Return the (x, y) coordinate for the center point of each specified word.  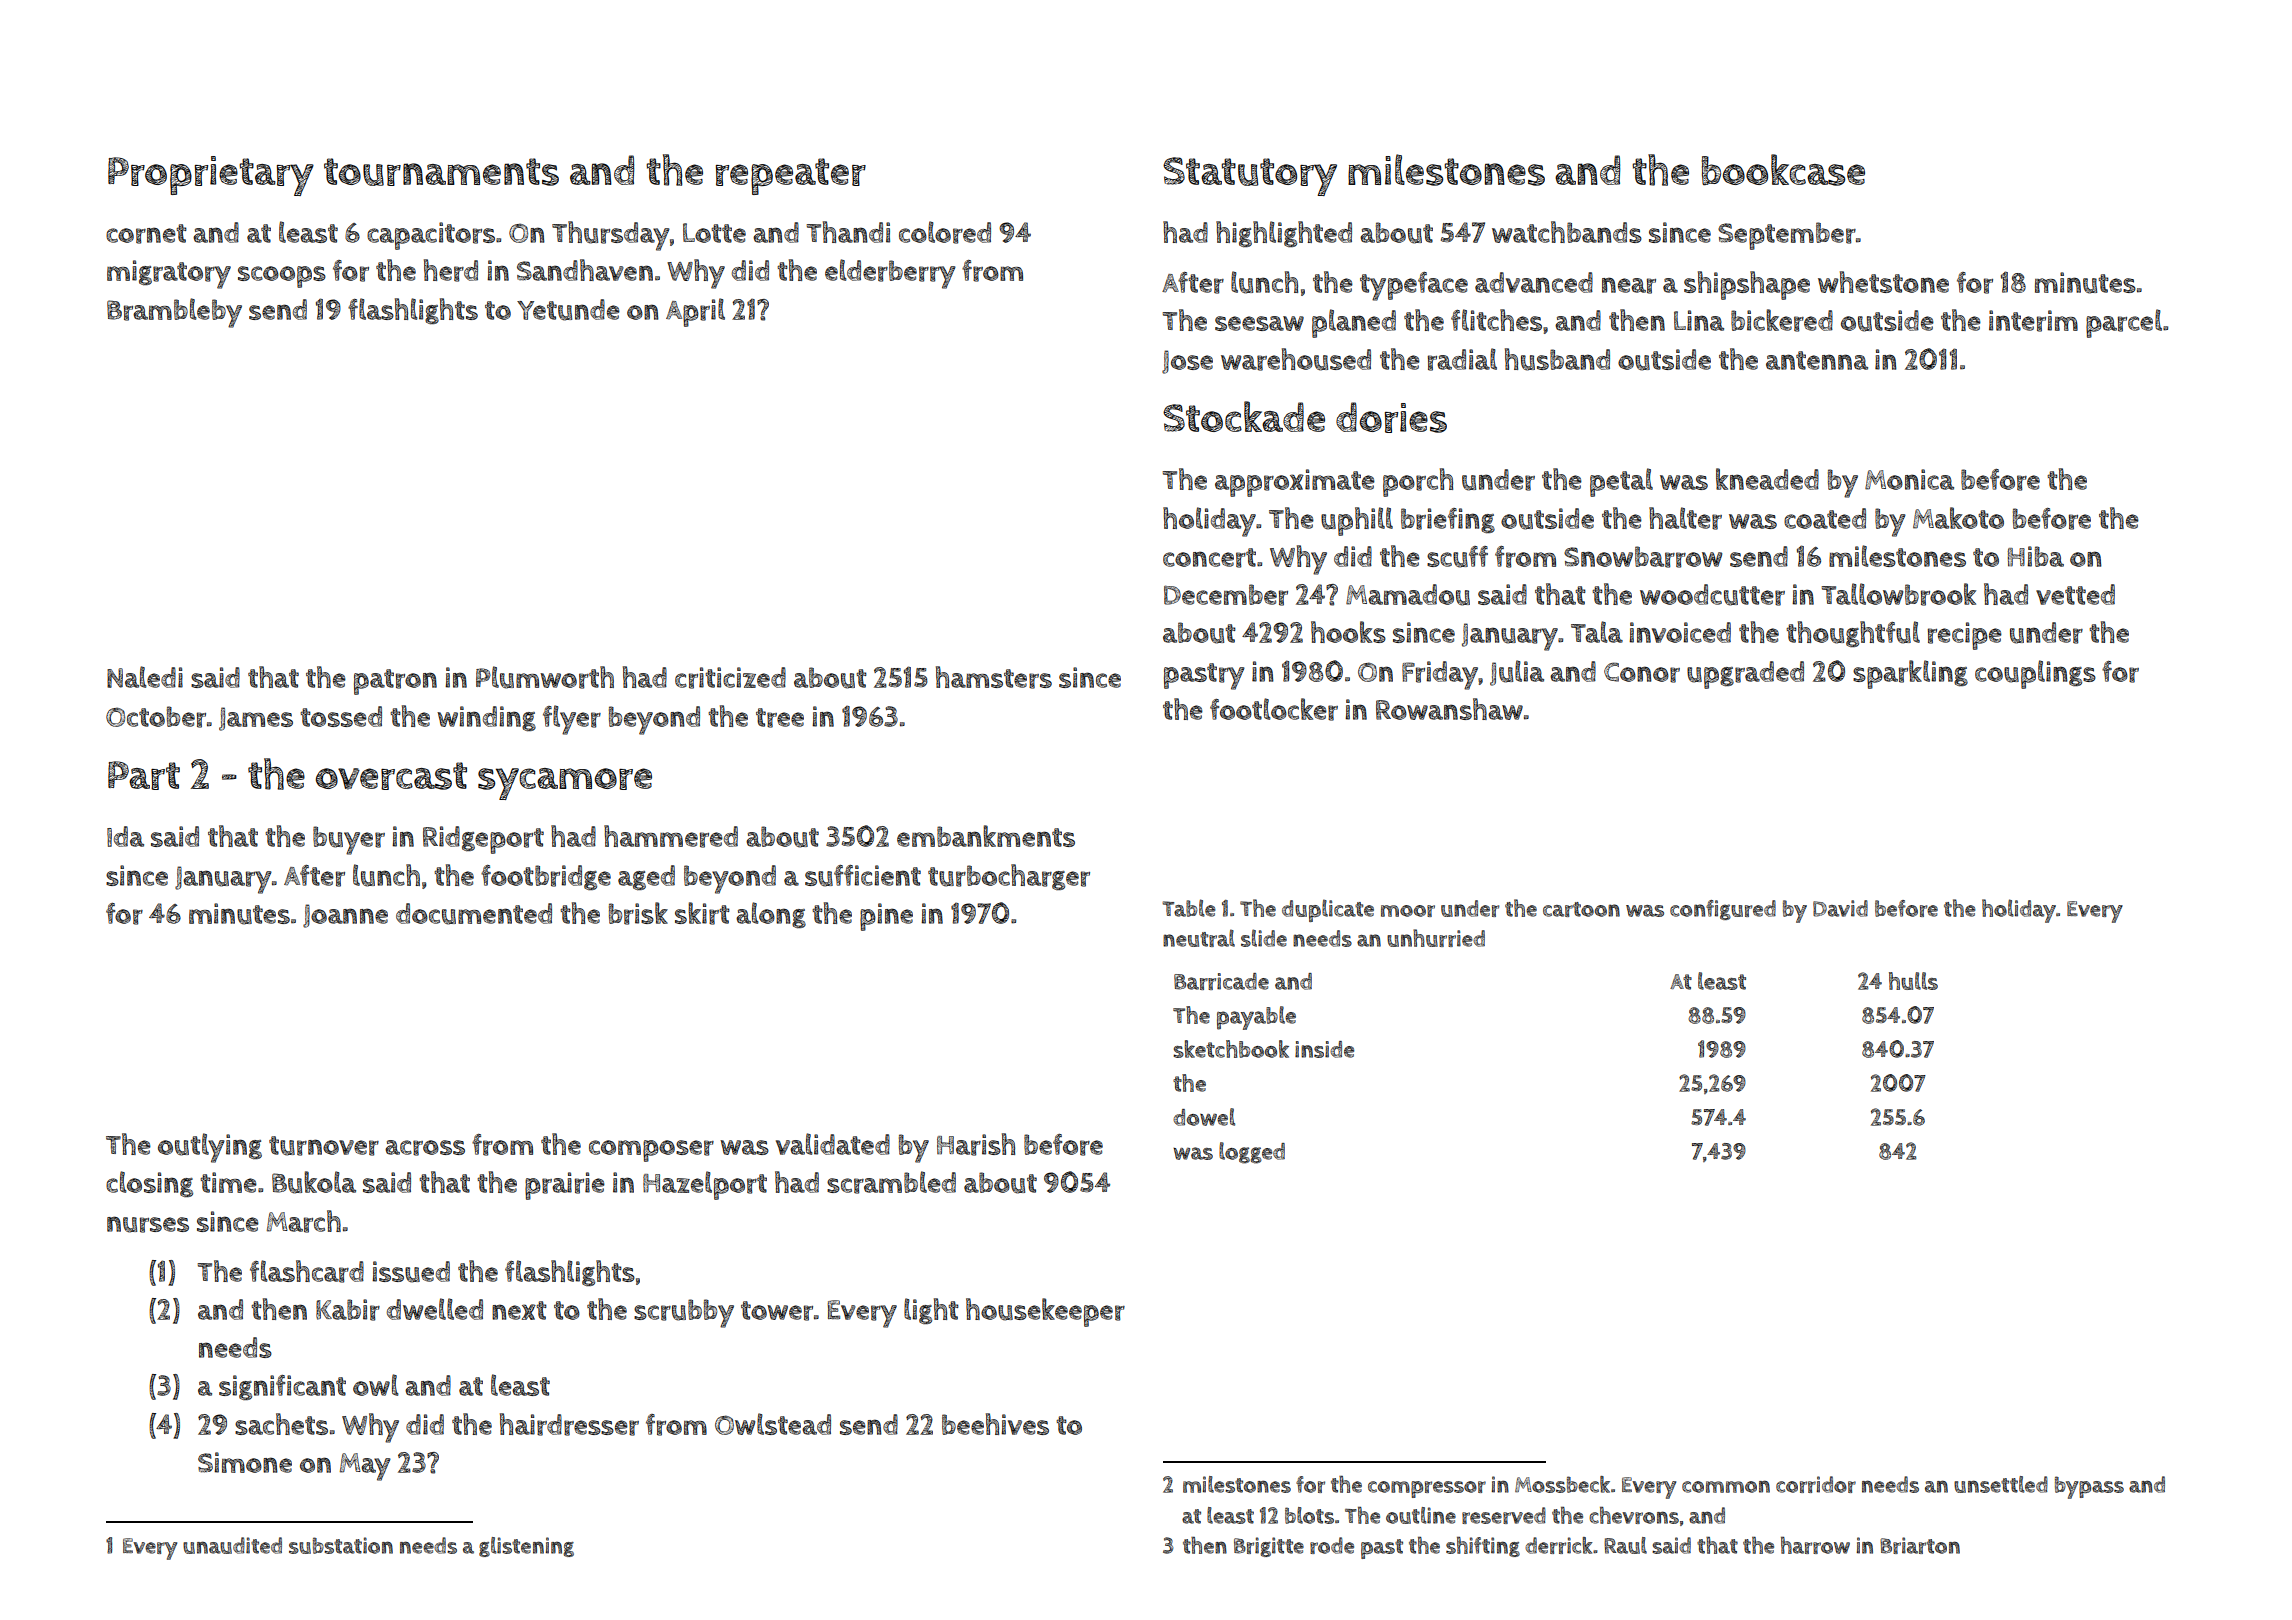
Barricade (1221, 981)
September (1787, 236)
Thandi (848, 232)
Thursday (611, 236)
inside (1324, 1049)
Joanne (345, 916)
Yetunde (568, 310)
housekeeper (1045, 1312)
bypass (2089, 1487)
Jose (1187, 362)
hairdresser (569, 1424)
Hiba (2035, 556)
